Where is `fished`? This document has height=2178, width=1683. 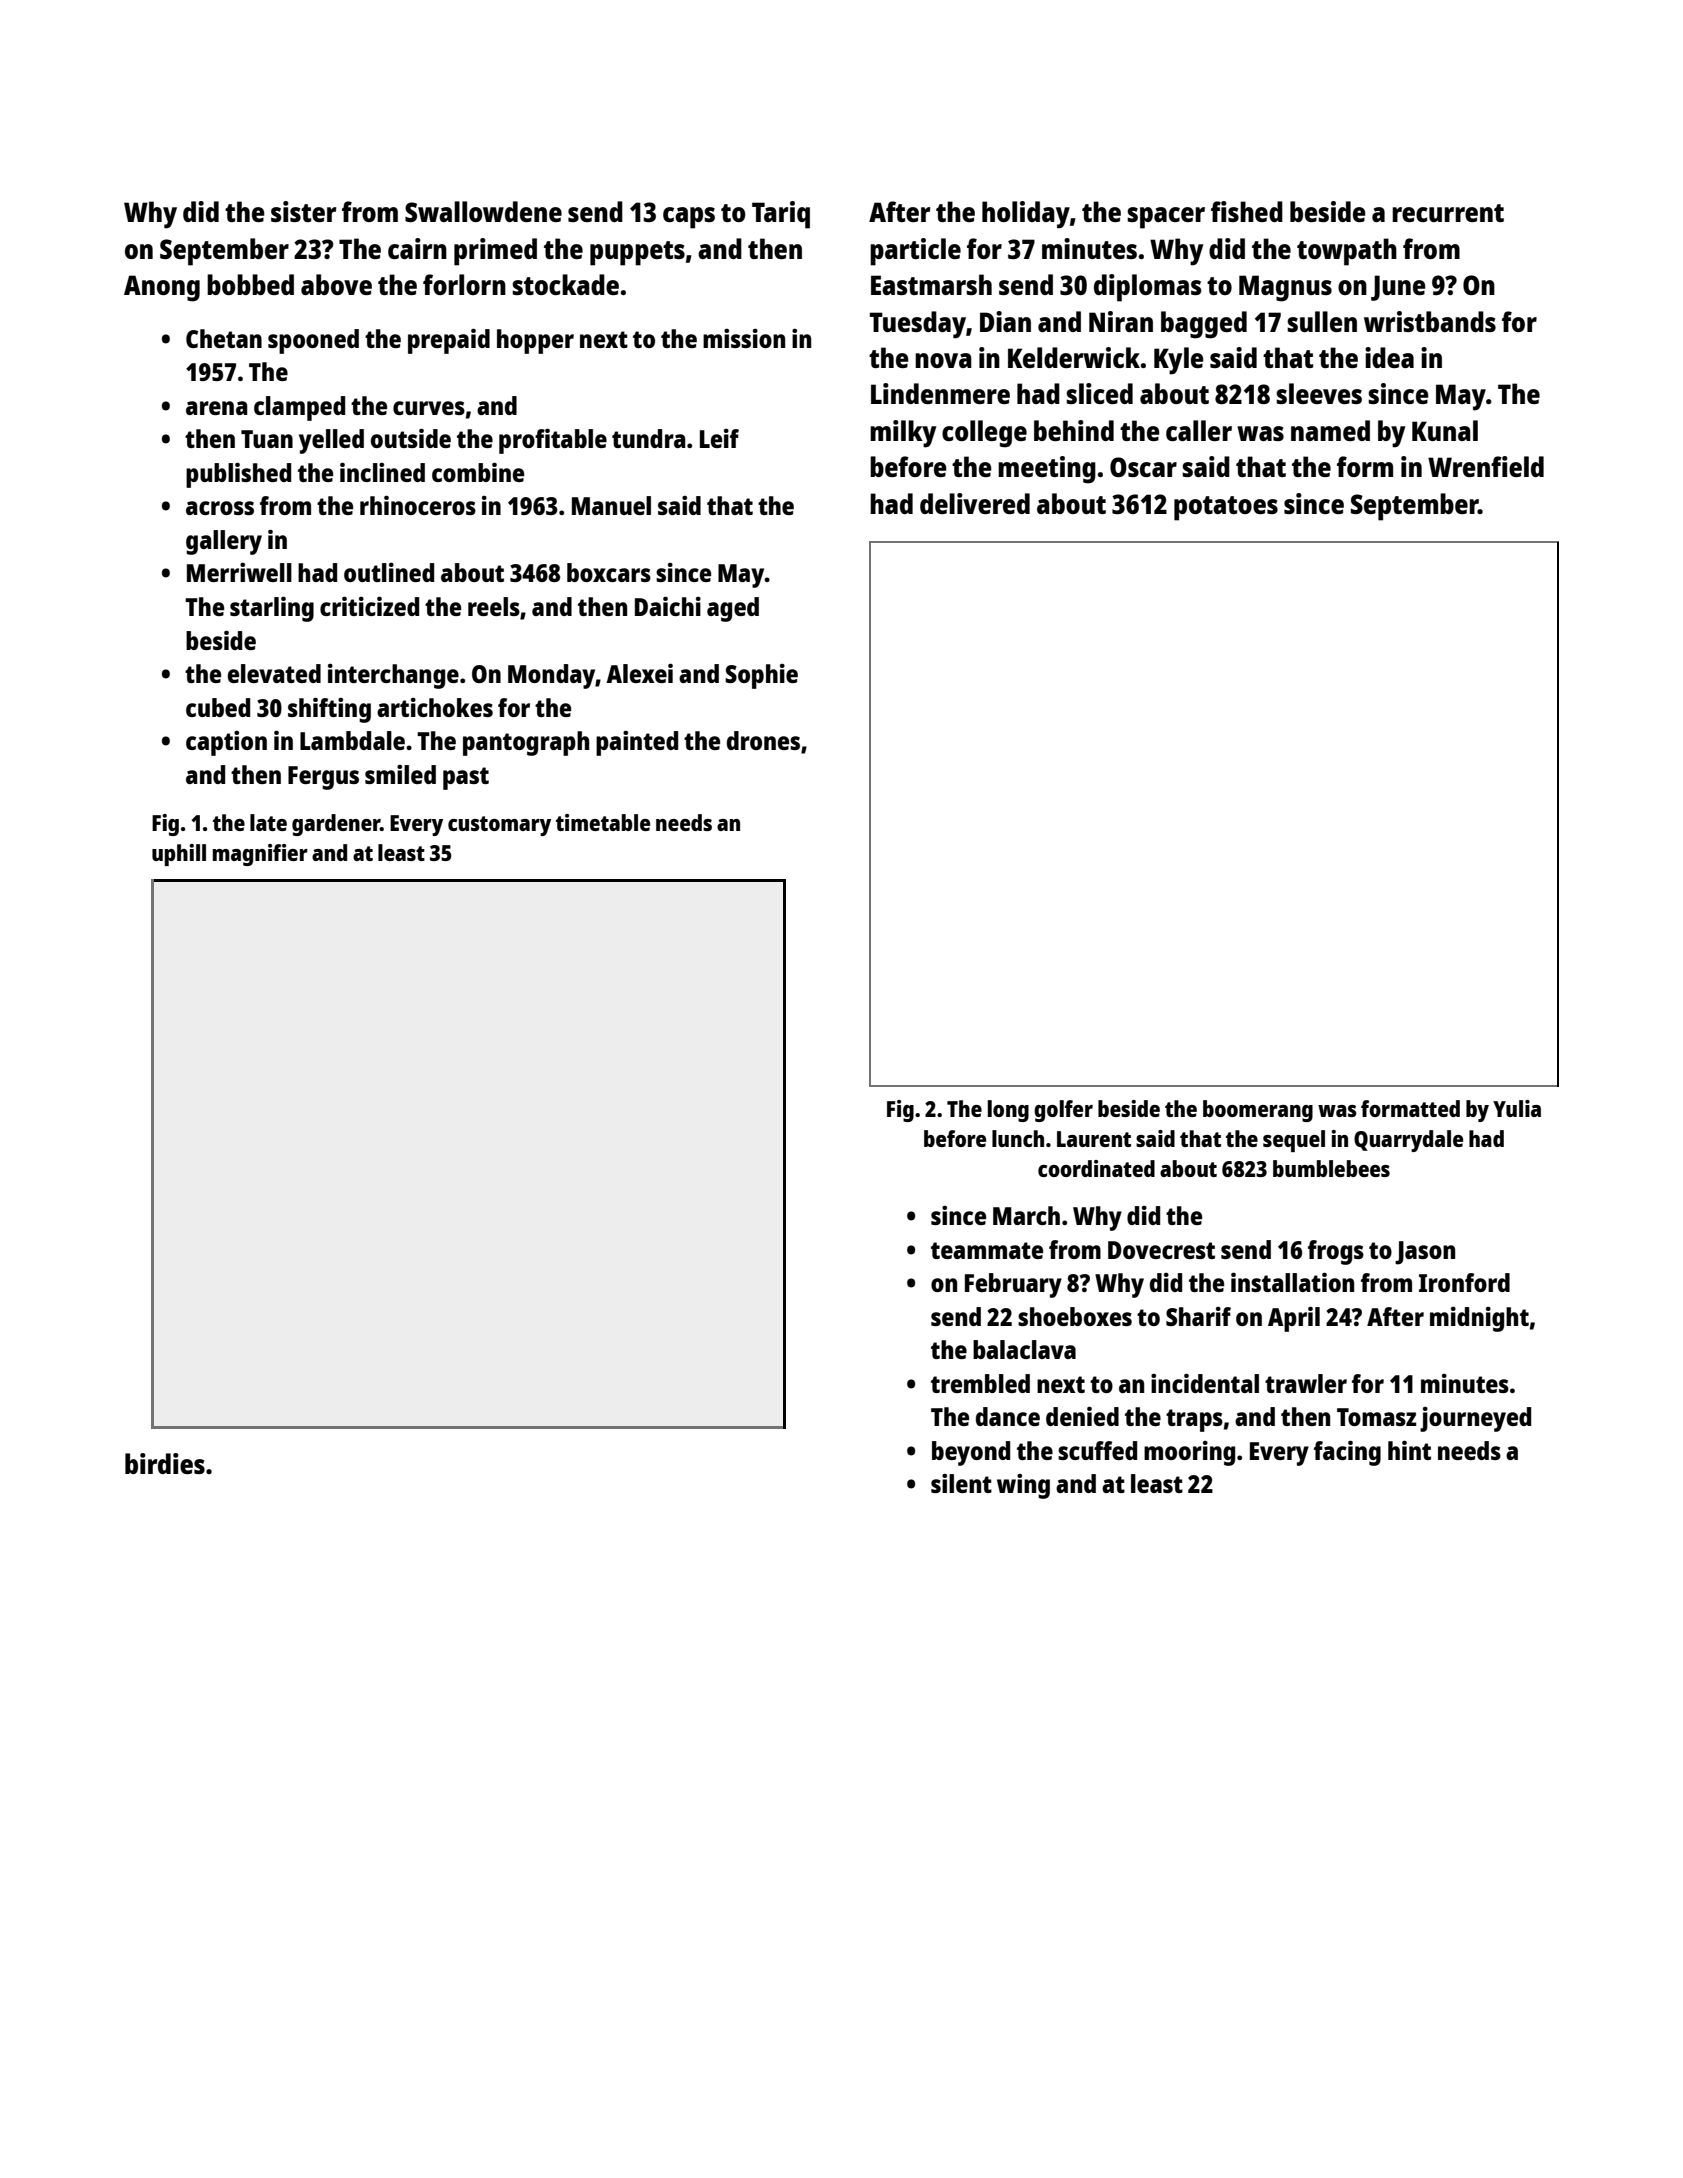 fished is located at coordinates (1247, 211).
